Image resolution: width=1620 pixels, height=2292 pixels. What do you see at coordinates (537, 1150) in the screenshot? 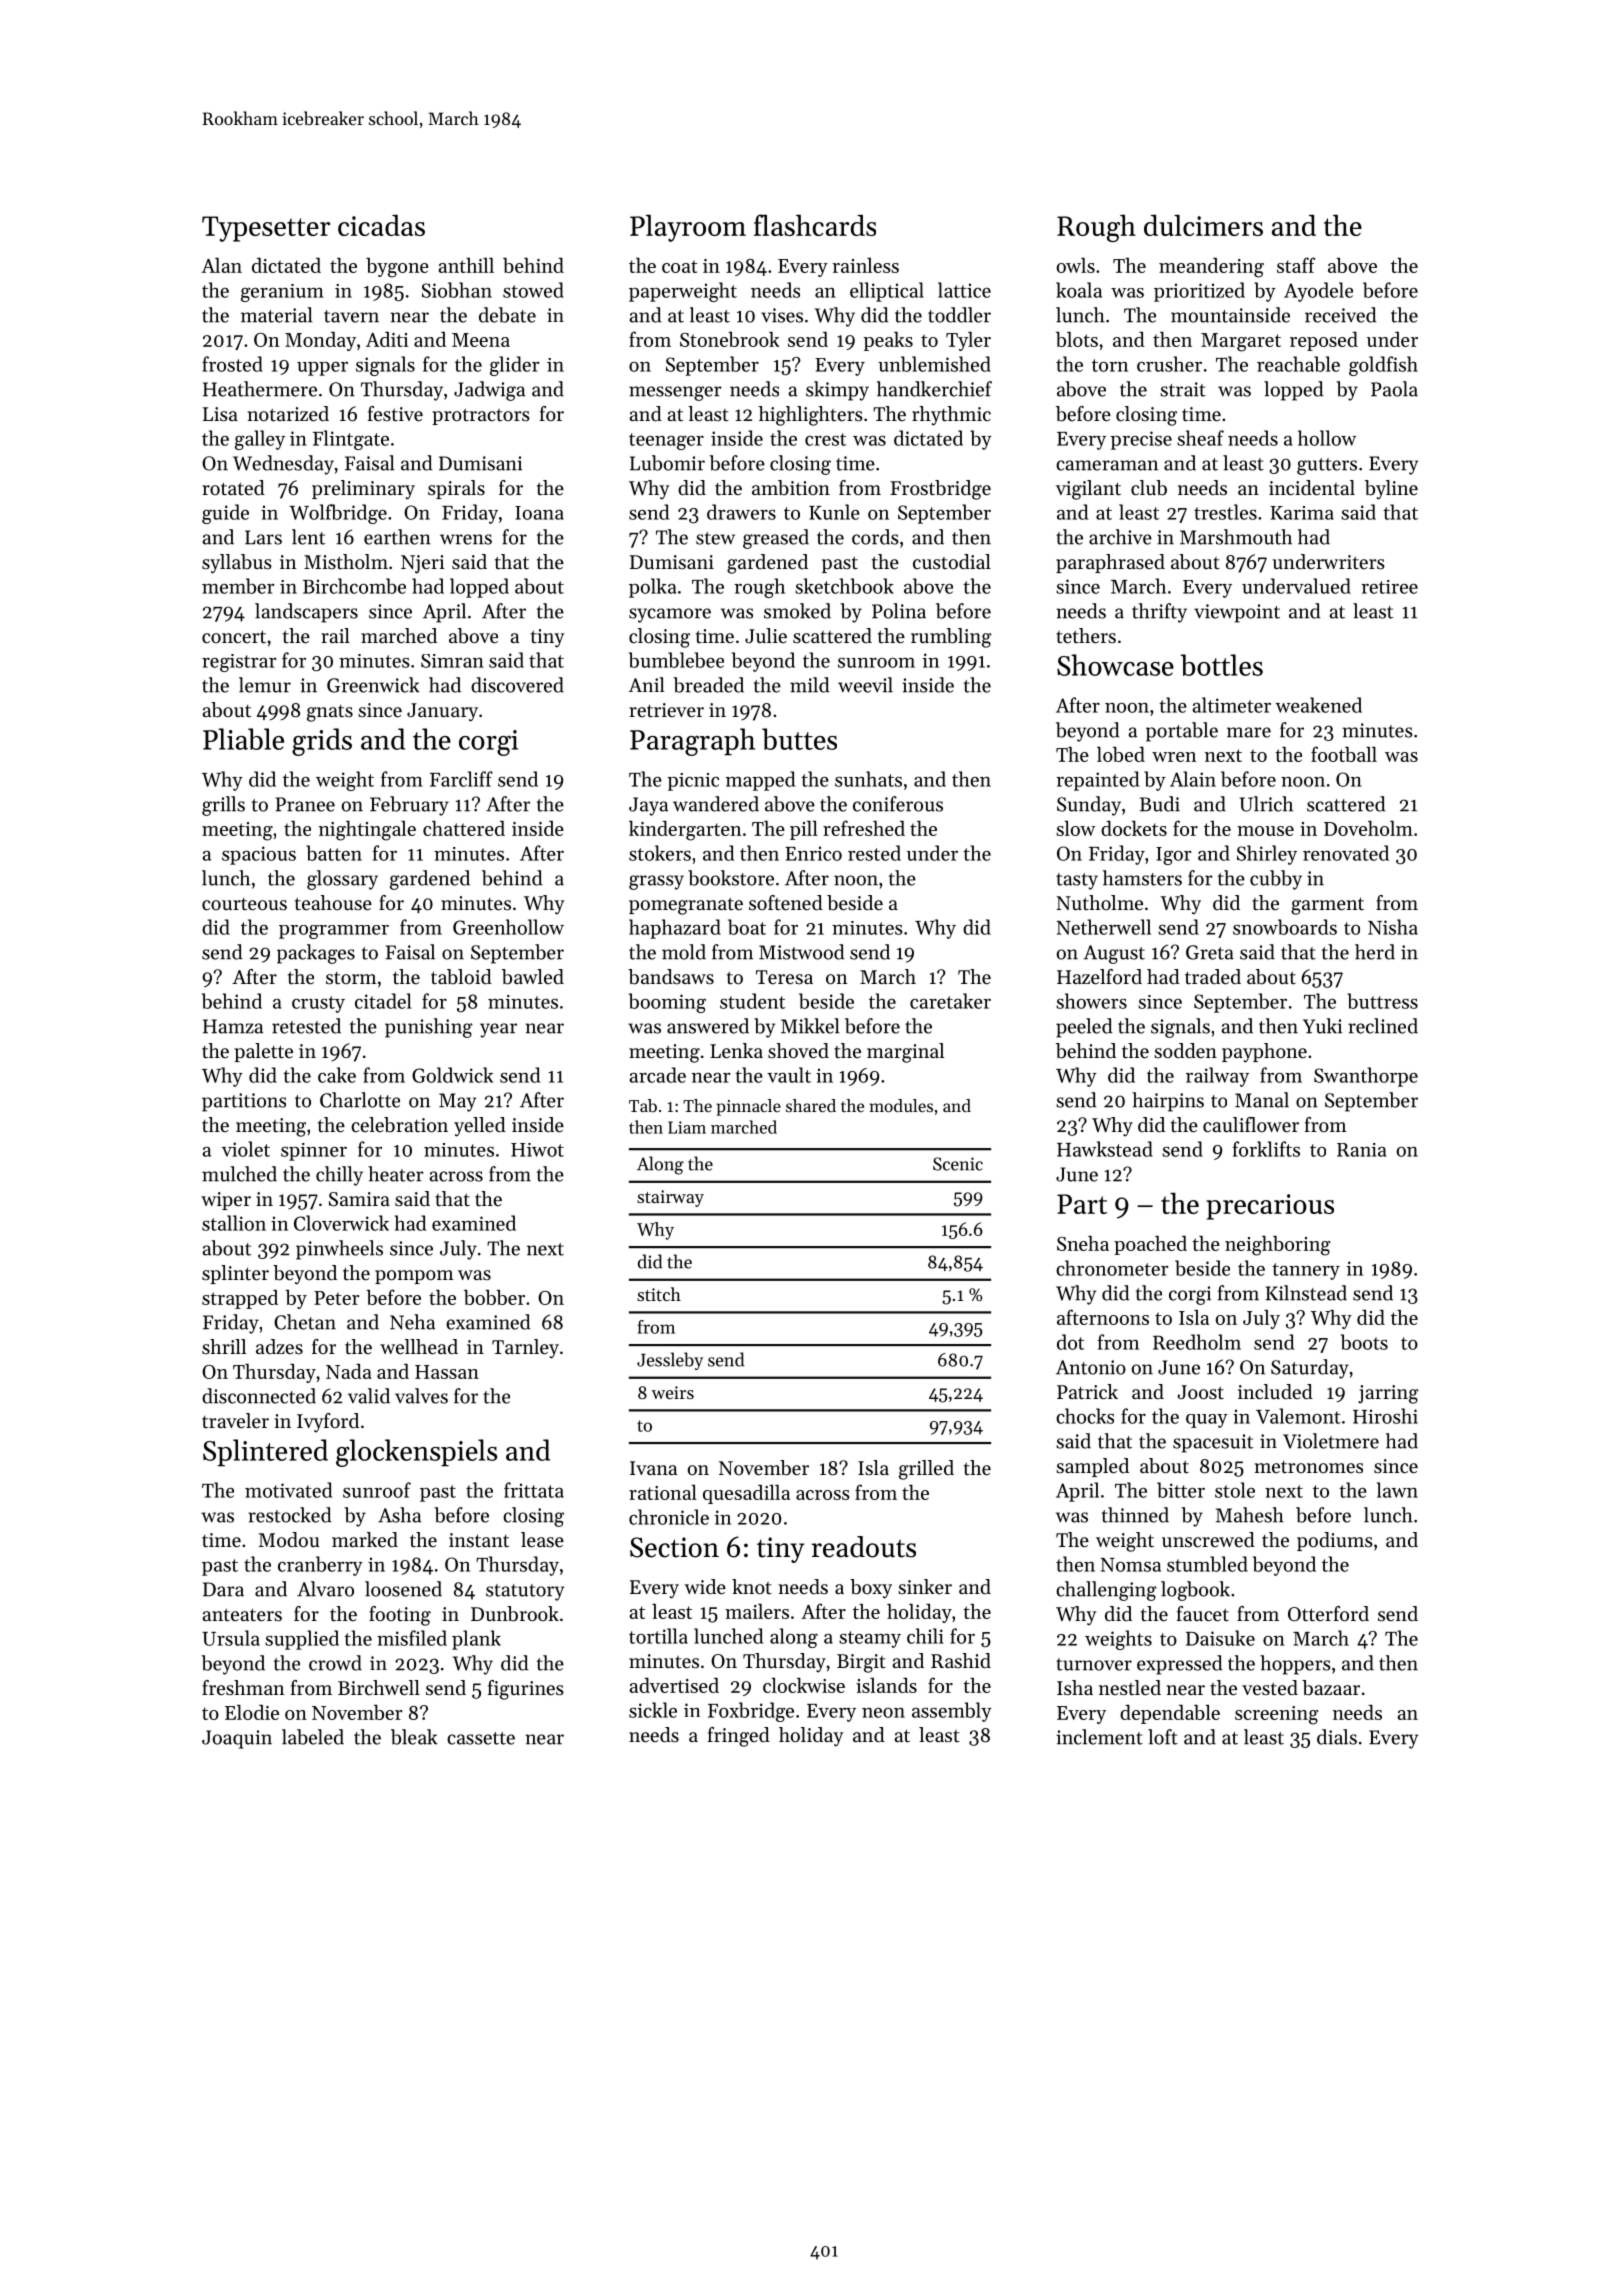
I see `Hiwot` at bounding box center [537, 1150].
